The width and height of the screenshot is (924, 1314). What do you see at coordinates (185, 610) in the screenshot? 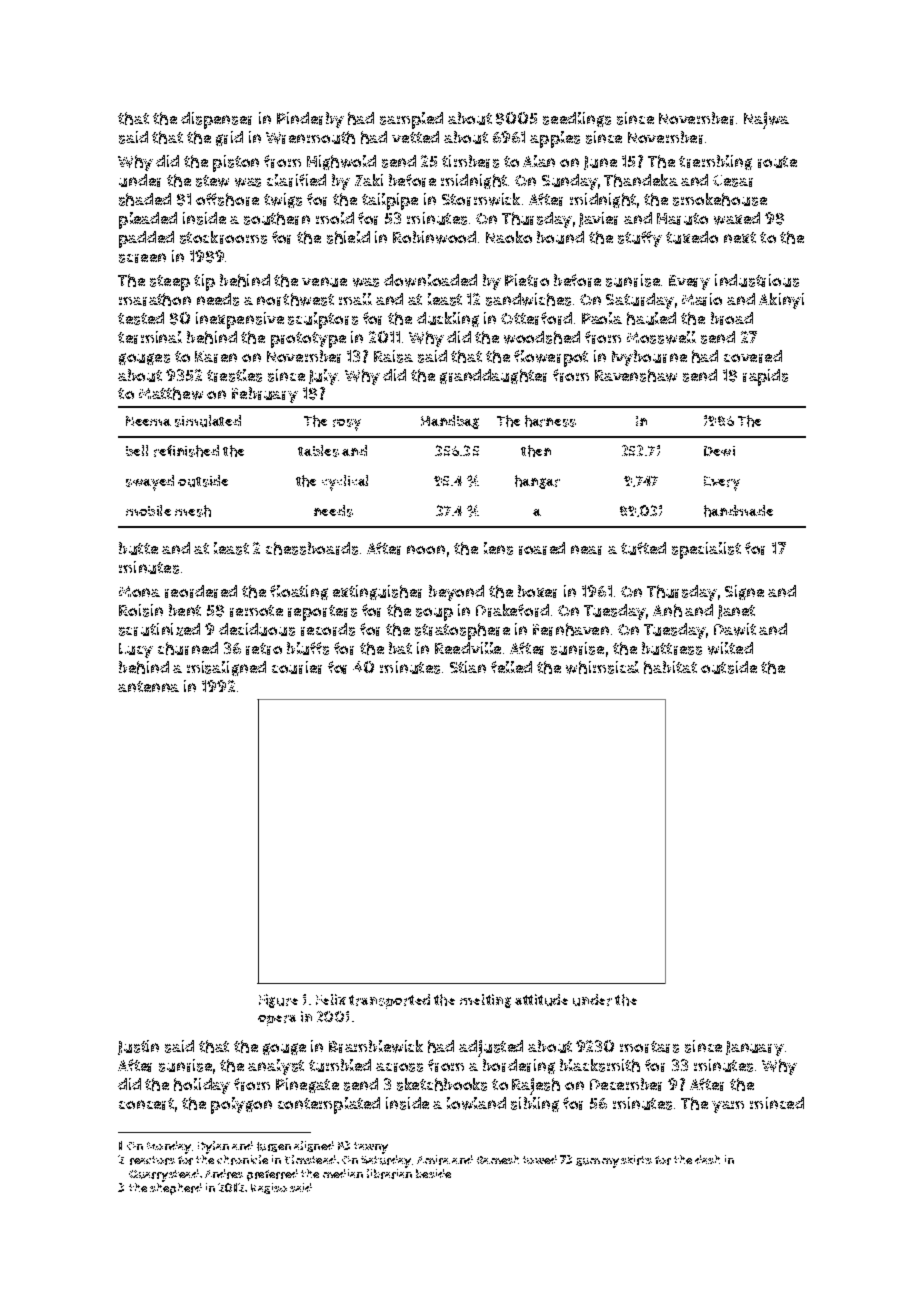
I see `bent` at bounding box center [185, 610].
